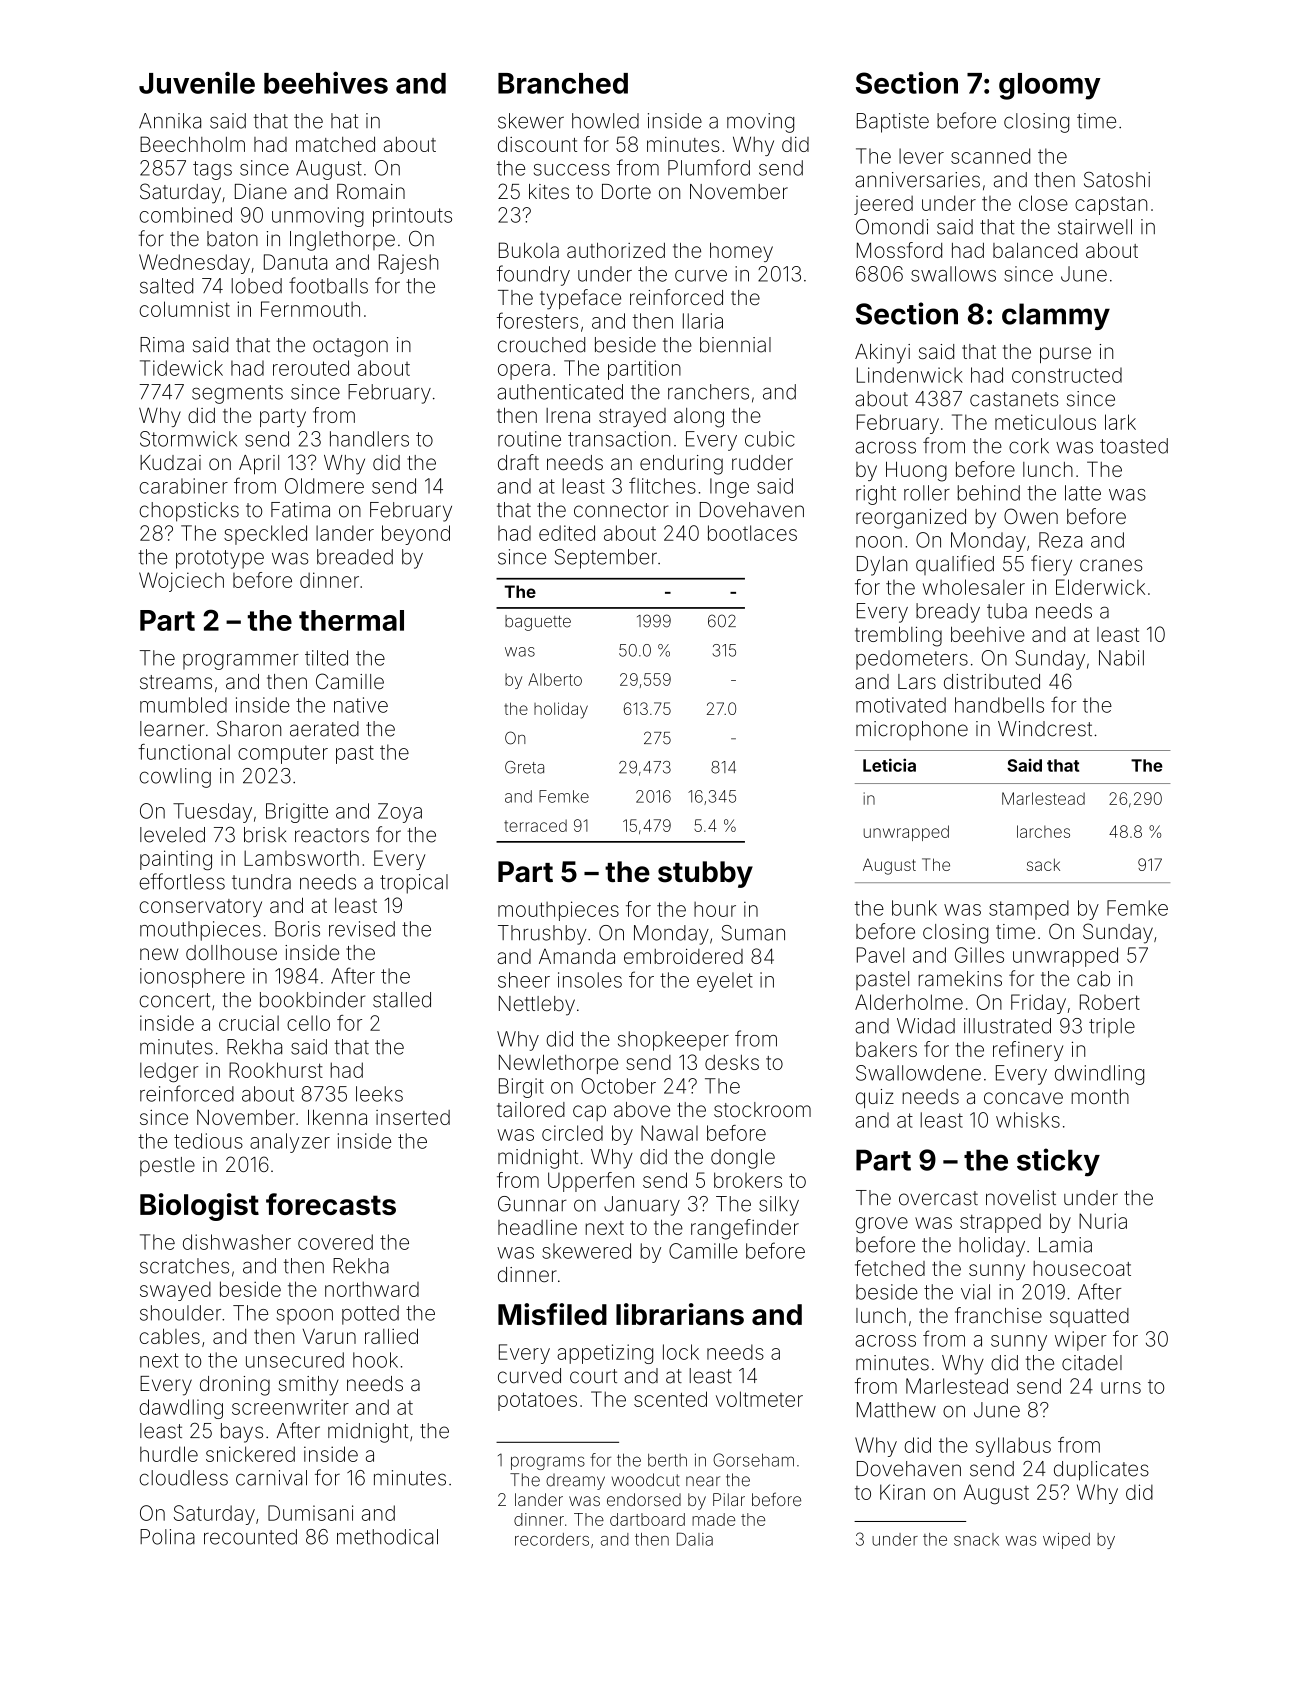  I want to click on novelist, so click(1021, 1198).
